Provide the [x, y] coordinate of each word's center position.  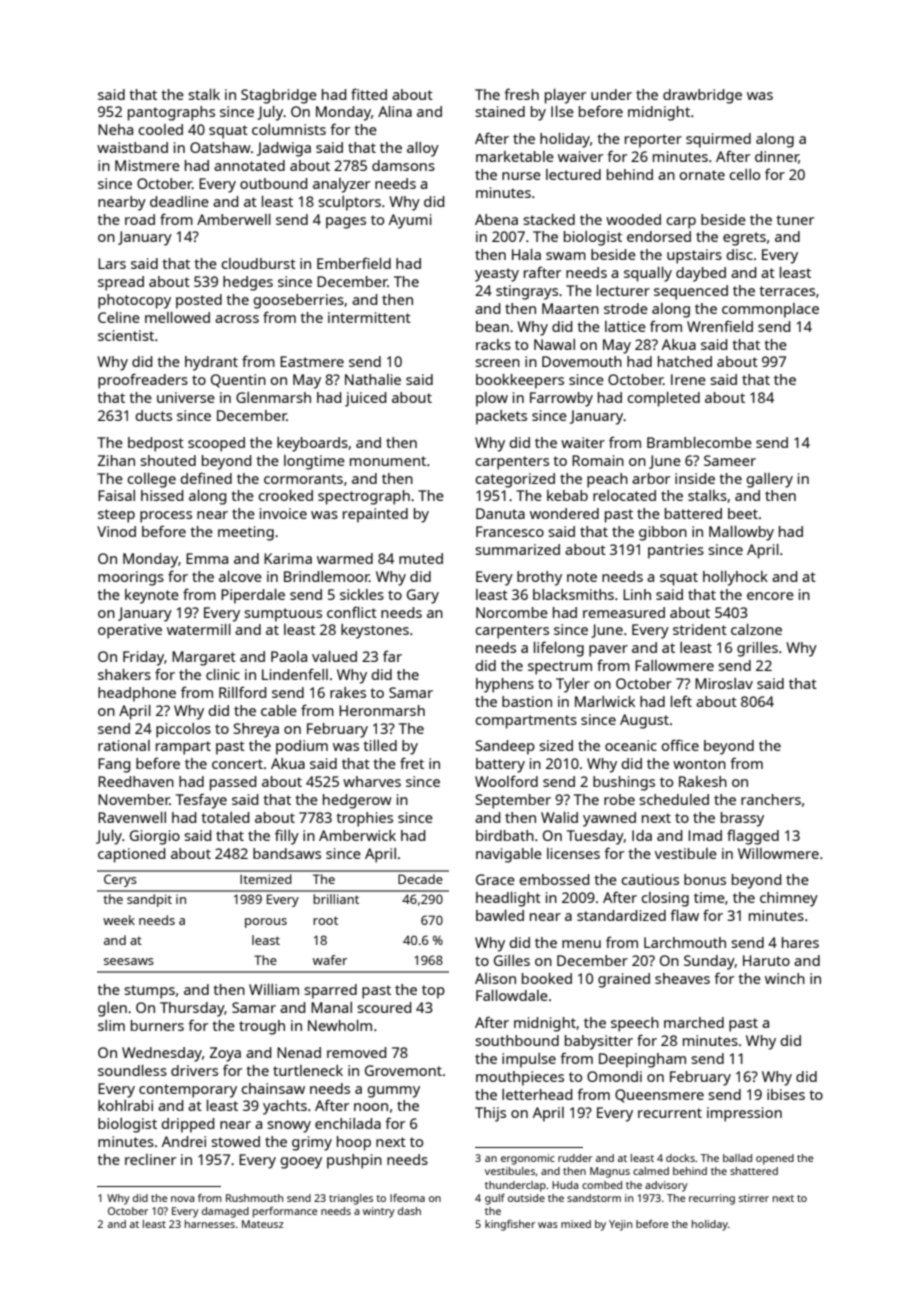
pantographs [171, 113]
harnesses [210, 1224]
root [325, 920]
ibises [786, 1094]
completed [663, 399]
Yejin [620, 1225]
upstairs [694, 256]
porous [266, 923]
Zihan [116, 460]
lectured [573, 174]
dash [409, 1211]
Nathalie [373, 379]
